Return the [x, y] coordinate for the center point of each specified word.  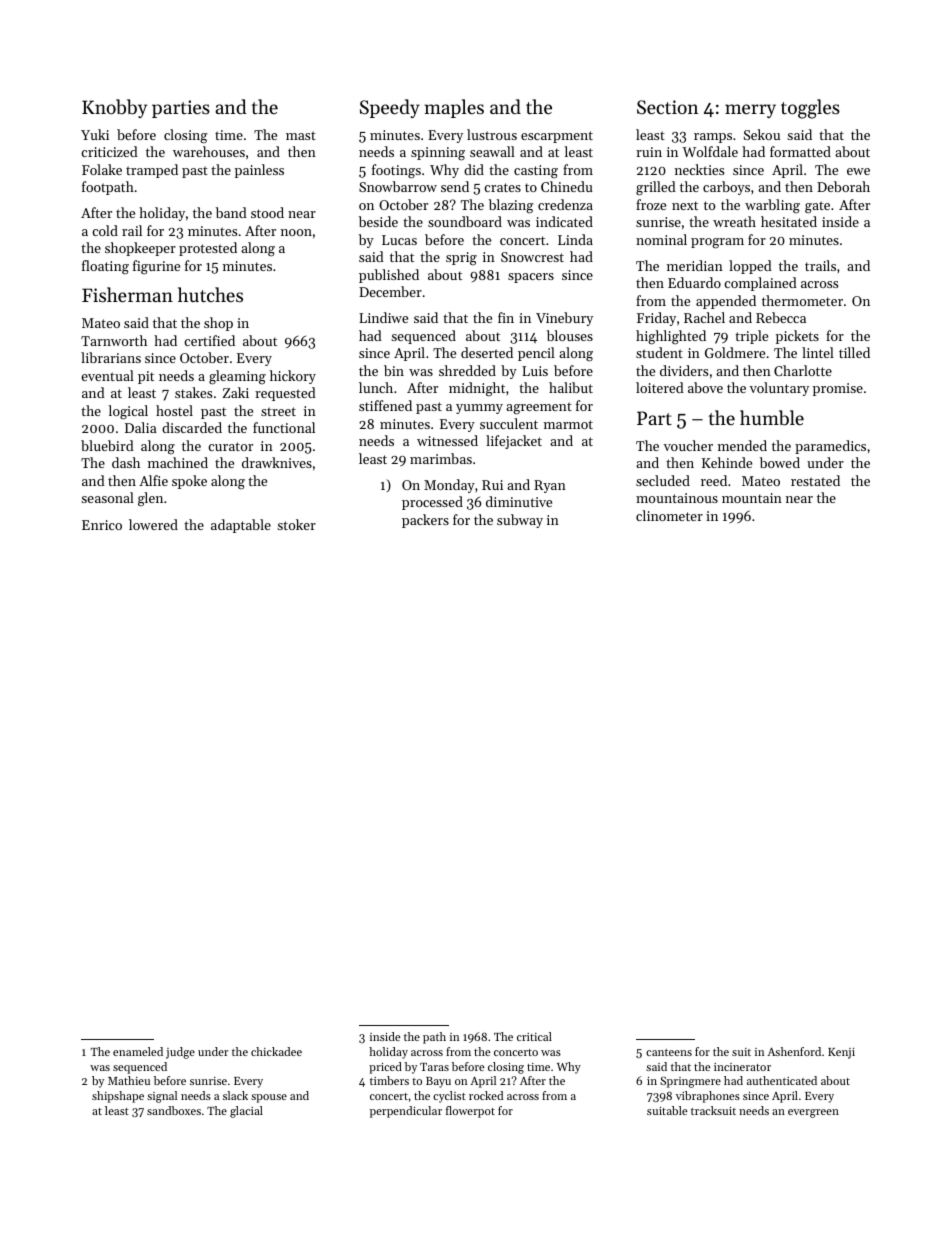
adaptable [241, 526]
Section [667, 107]
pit [146, 377]
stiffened [385, 405]
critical [534, 1036]
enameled [138, 1051]
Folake [102, 169]
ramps [713, 138]
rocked [486, 1095]
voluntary [779, 389]
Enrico [102, 525]
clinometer [669, 515]
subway [520, 521]
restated [815, 480]
